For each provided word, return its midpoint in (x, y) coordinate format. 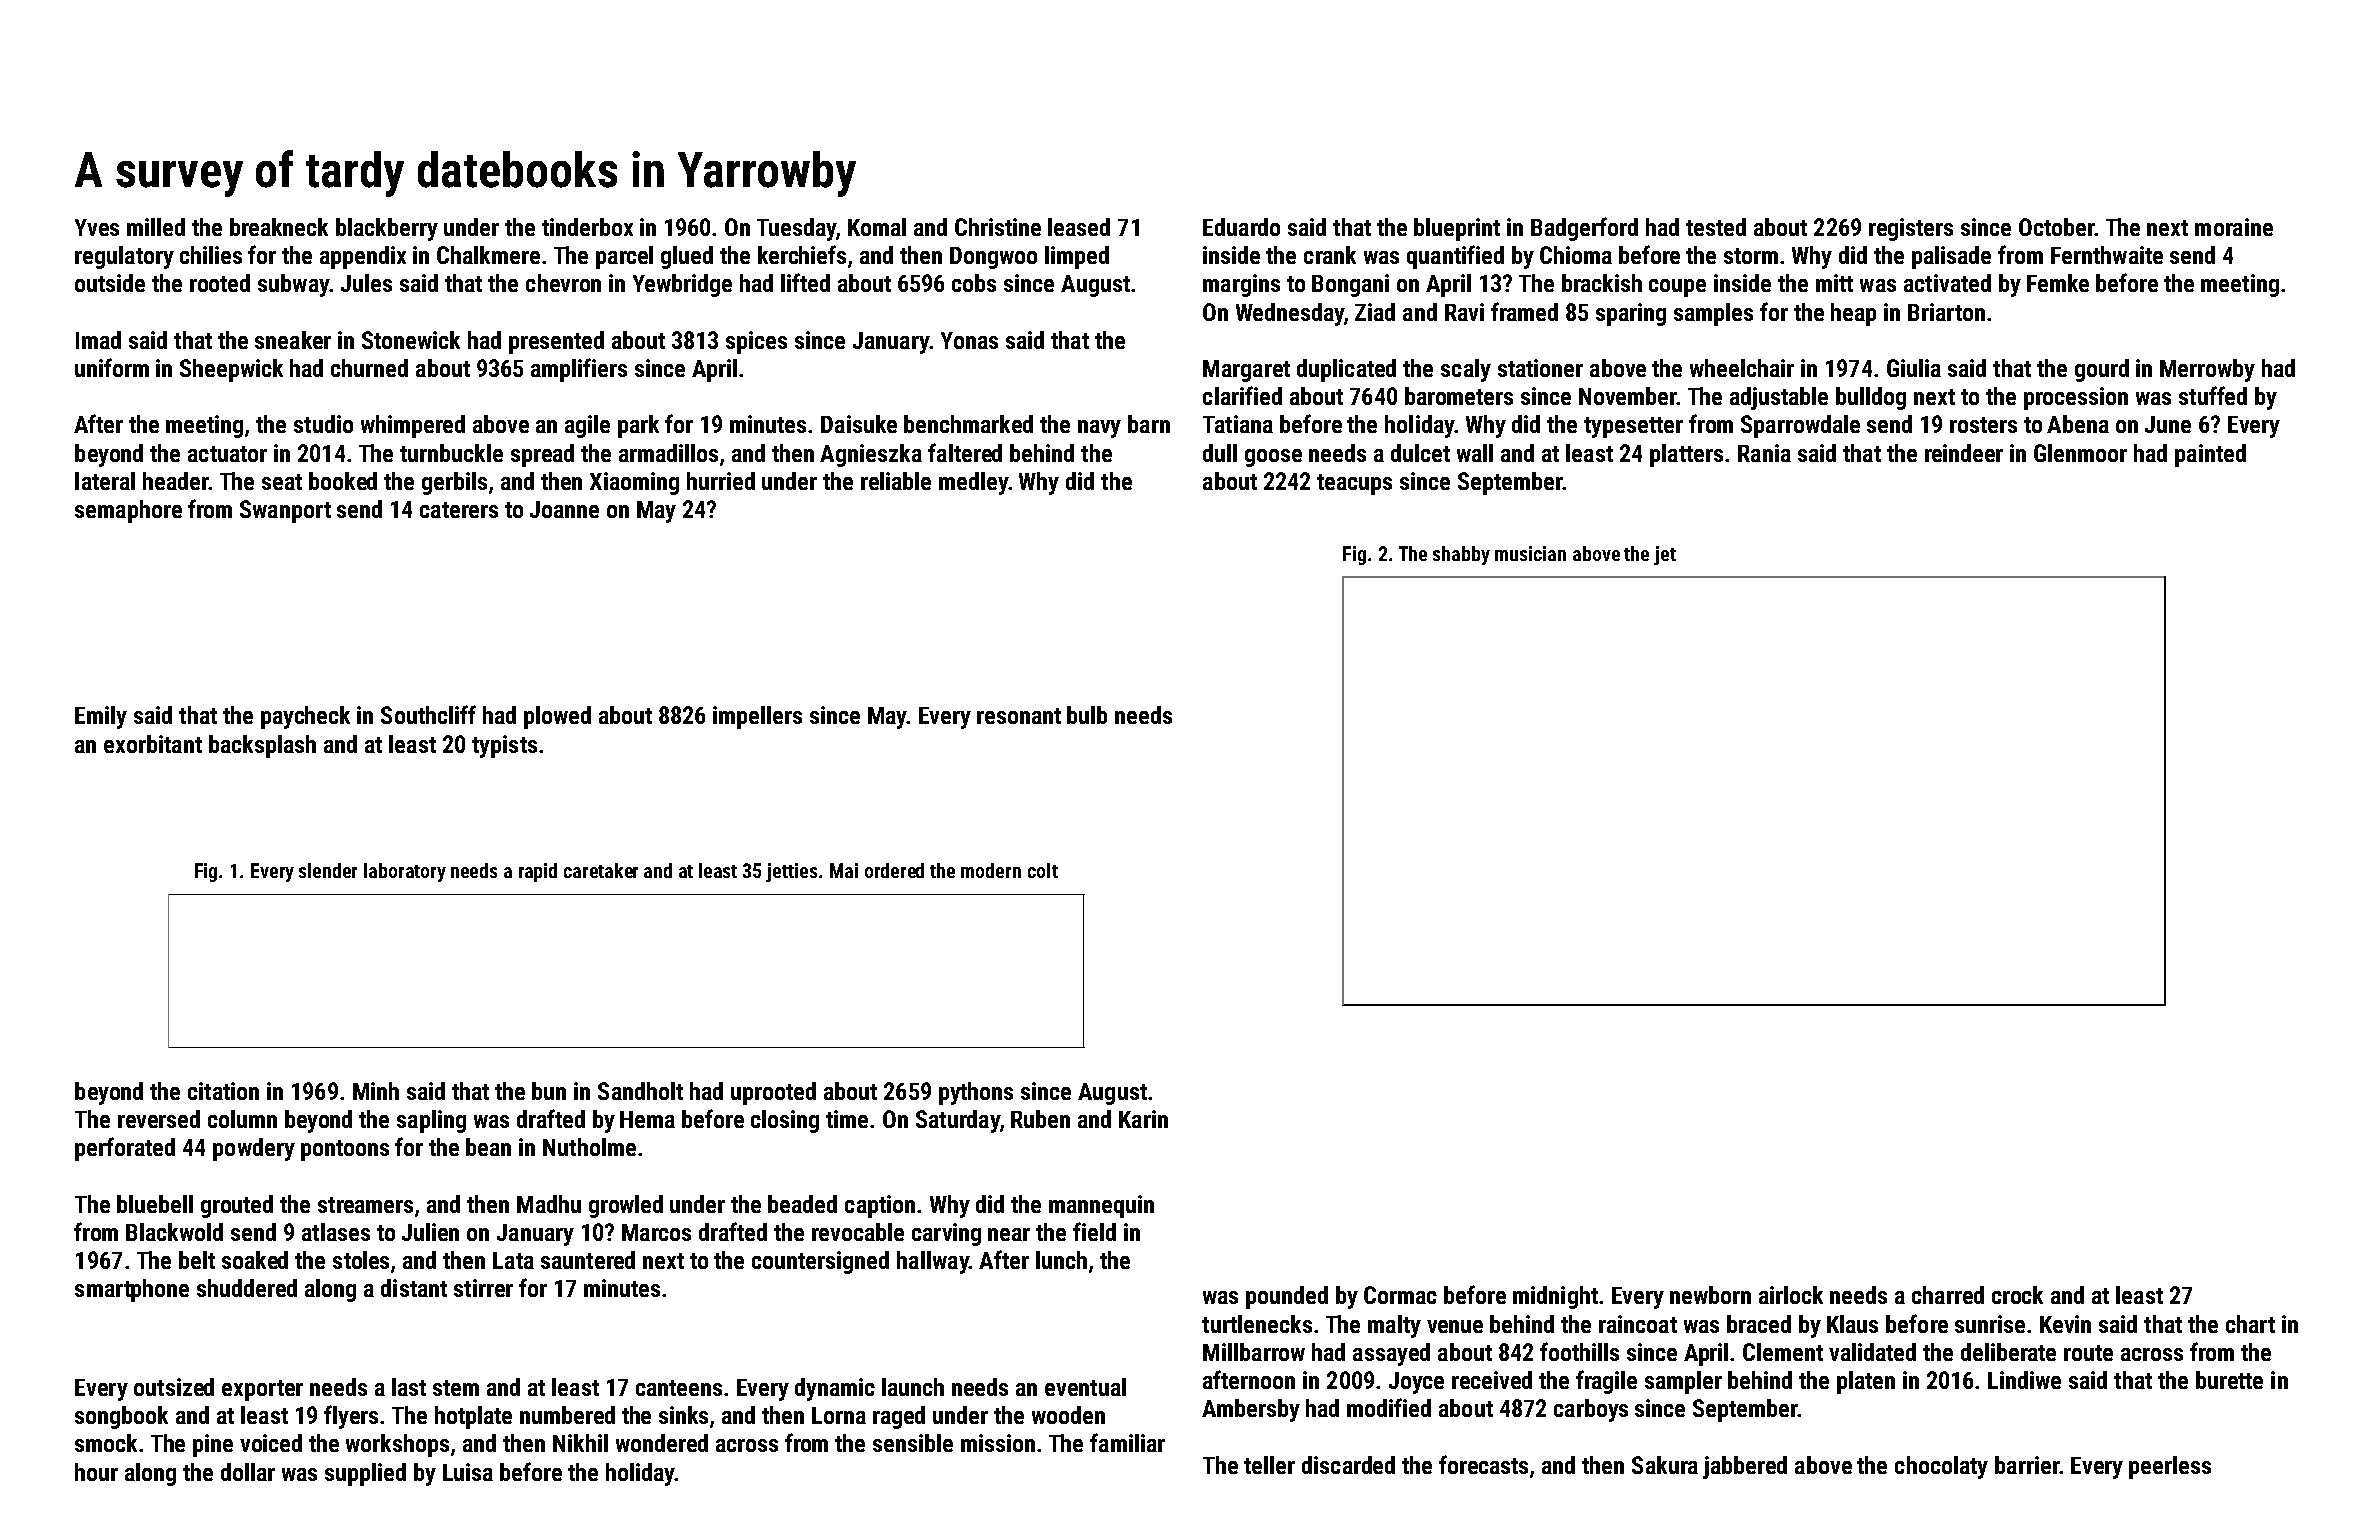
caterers (459, 510)
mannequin (1101, 1206)
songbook (121, 1417)
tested (1716, 227)
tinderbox (587, 227)
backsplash (262, 746)
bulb (1087, 715)
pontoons (345, 1150)
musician (1530, 553)
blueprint (1457, 229)
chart (2250, 1324)
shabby (1461, 555)
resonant (1019, 716)
